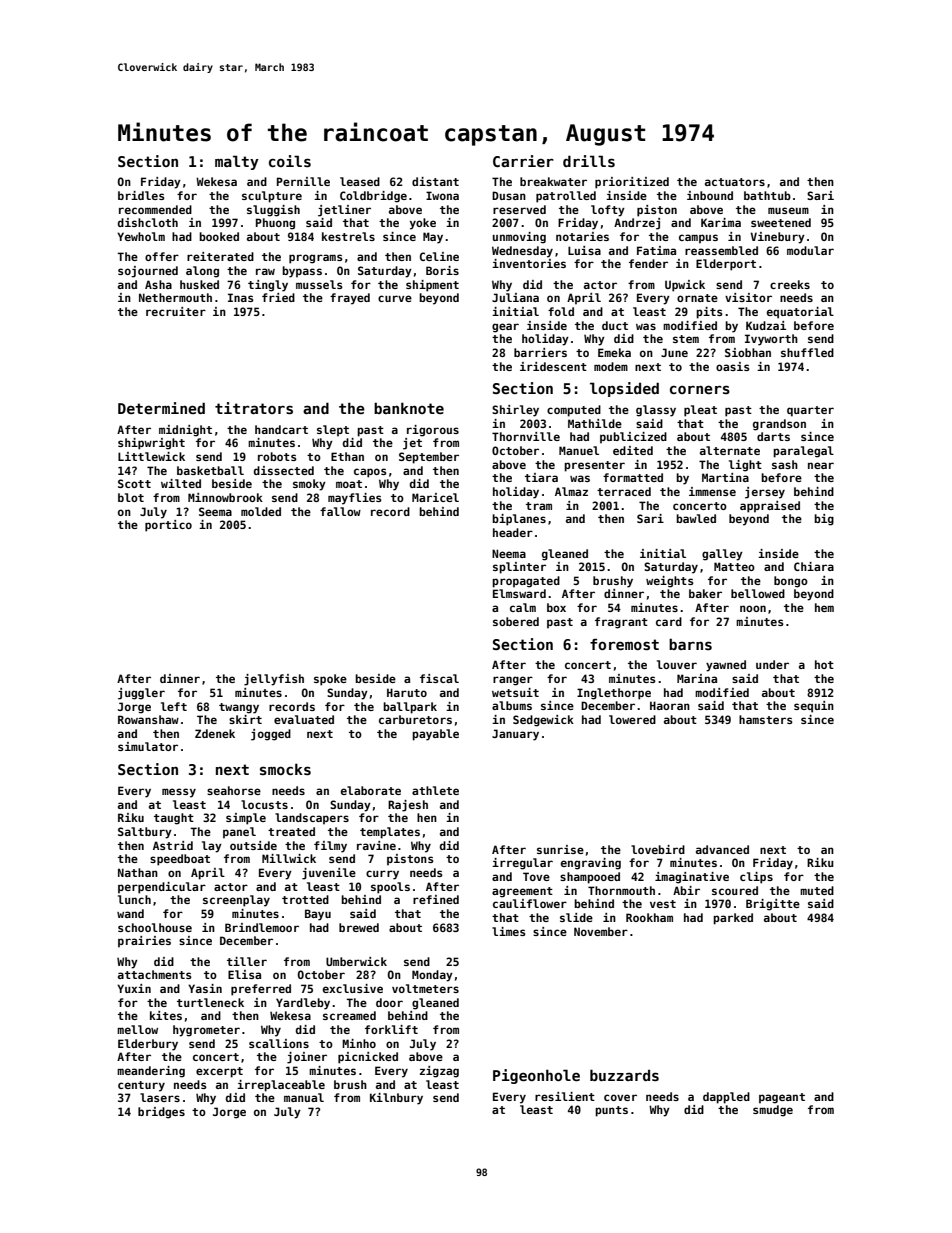 This screenshot has height=1233, width=952. Describe the element at coordinates (571, 491) in the screenshot. I see `Almaz` at that location.
